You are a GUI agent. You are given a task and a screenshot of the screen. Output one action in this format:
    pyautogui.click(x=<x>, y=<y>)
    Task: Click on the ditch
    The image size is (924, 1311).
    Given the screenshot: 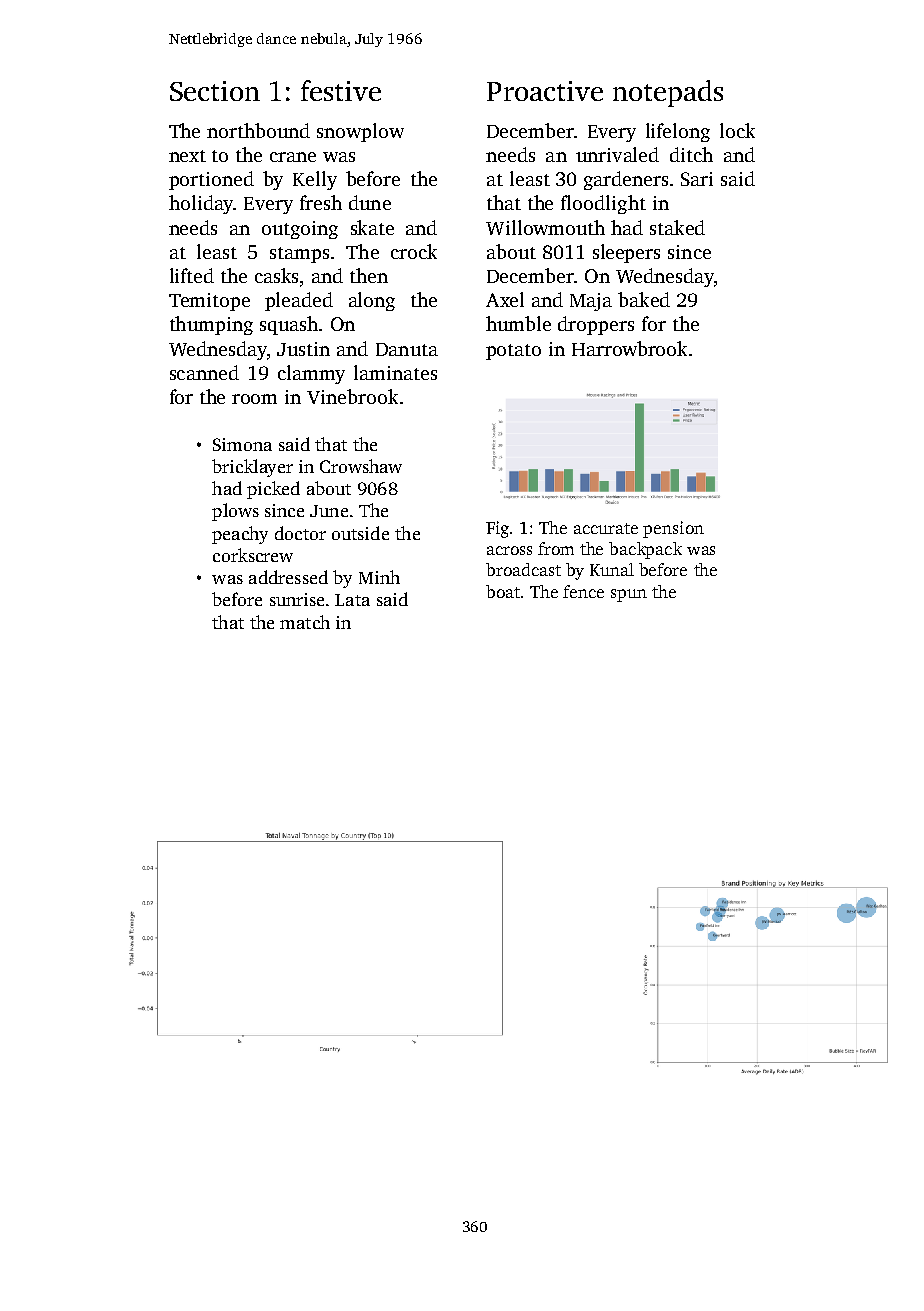 What is the action you would take?
    pyautogui.click(x=691, y=154)
